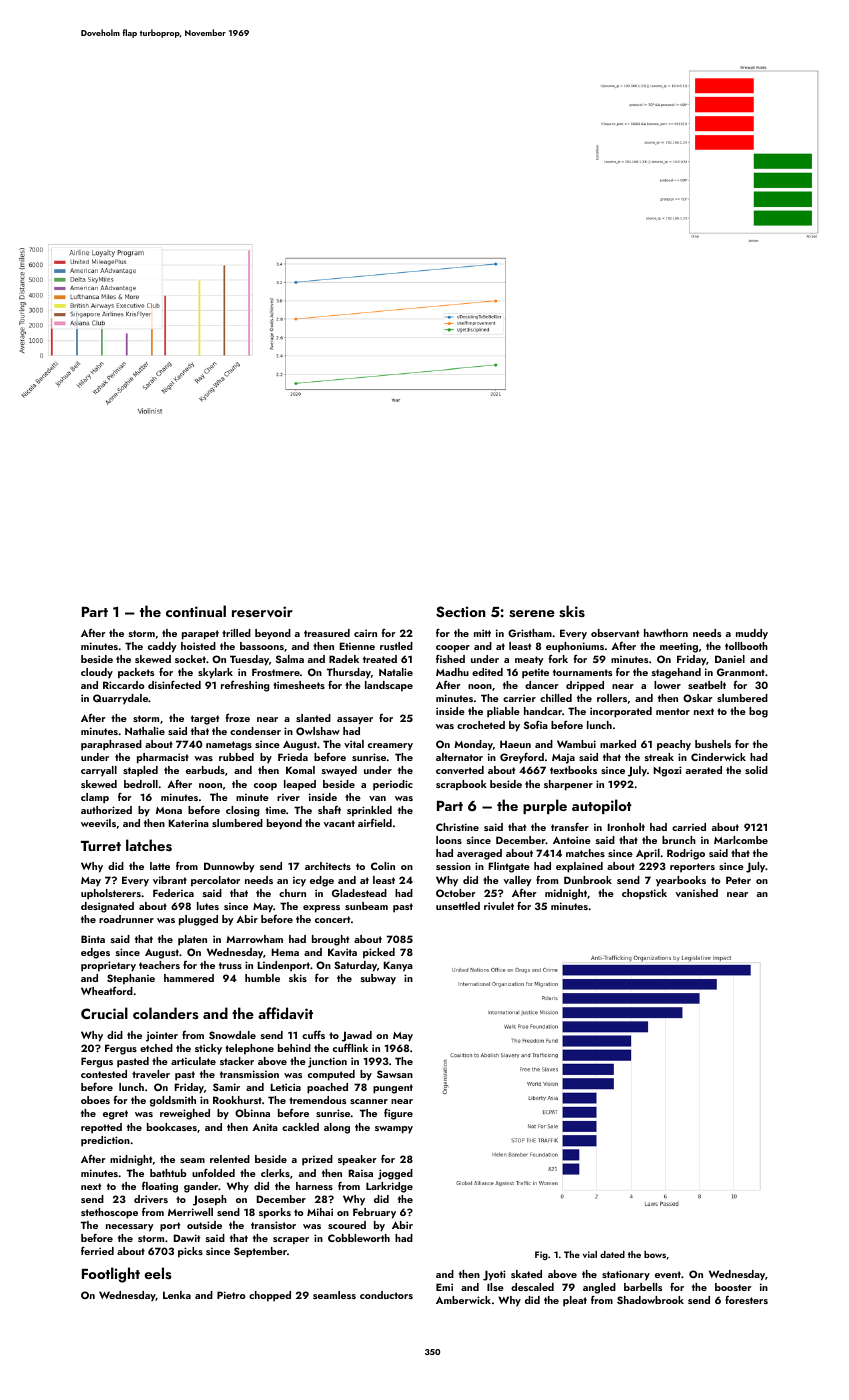 Image resolution: width=849 pixels, height=1400 pixels. What do you see at coordinates (666, 633) in the screenshot?
I see `hawthorn` at bounding box center [666, 633].
